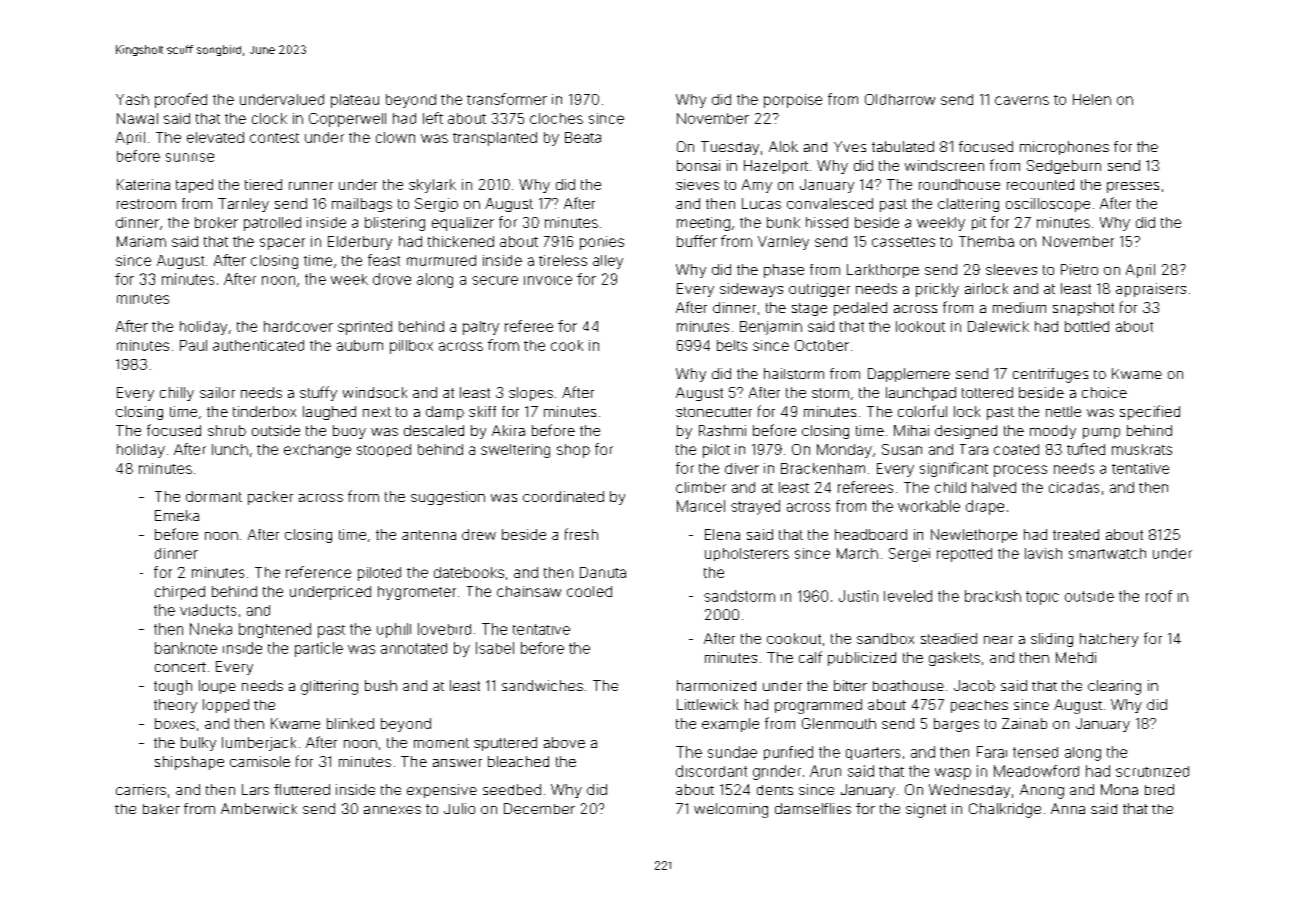  Describe the element at coordinates (909, 375) in the screenshot. I see `Dapplemere` at that location.
